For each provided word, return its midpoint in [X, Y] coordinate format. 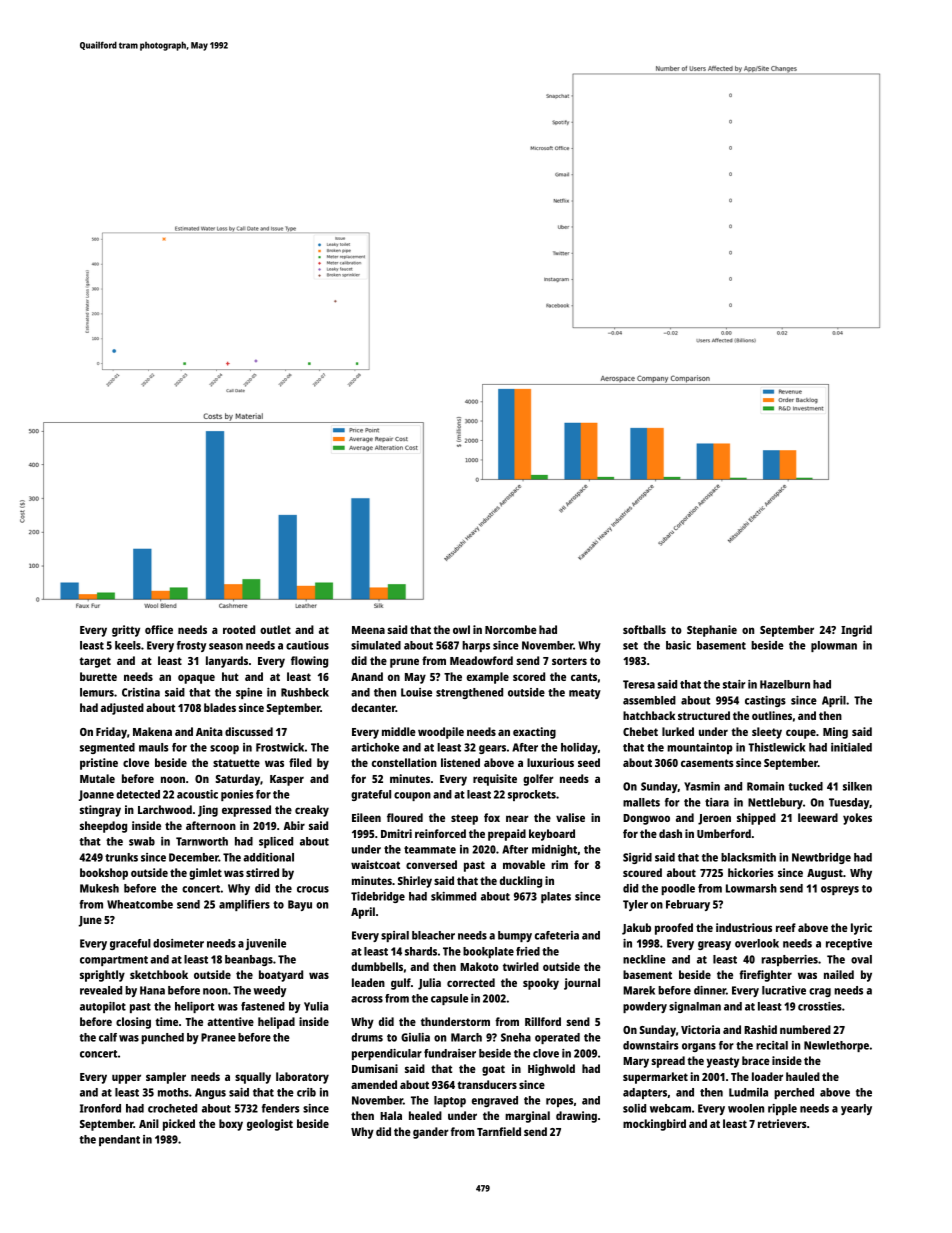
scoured [642, 872]
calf [108, 1037]
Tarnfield [499, 1131]
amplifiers [244, 905]
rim [559, 864]
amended [374, 1084]
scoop [224, 749]
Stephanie [712, 631]
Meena [368, 630]
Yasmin [702, 786]
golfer [538, 780]
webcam [670, 1108]
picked [179, 1125]
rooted [239, 629]
